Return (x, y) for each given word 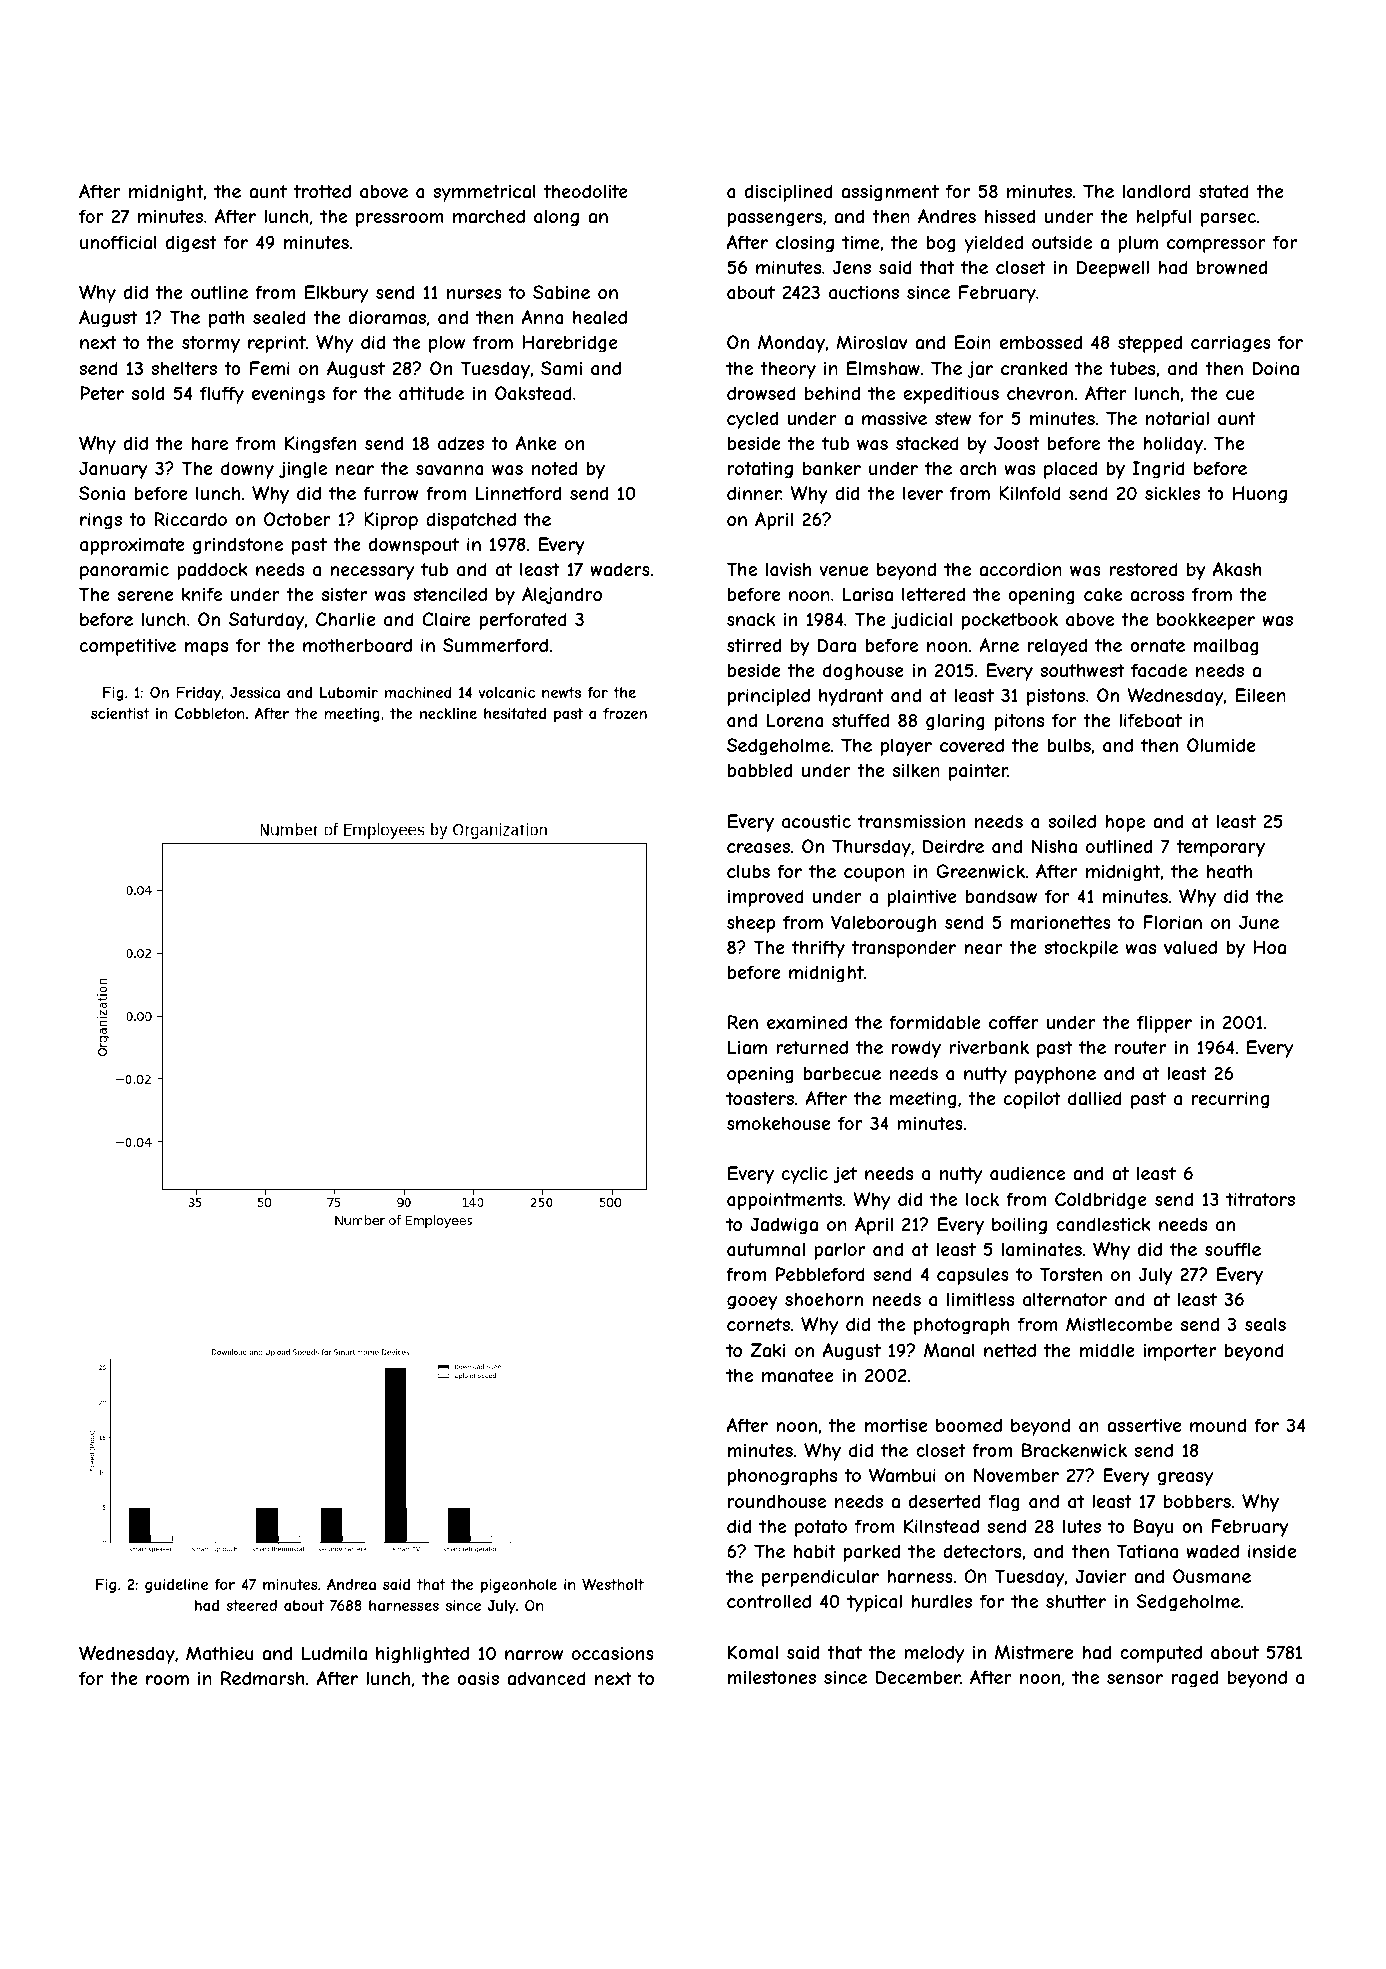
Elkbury (336, 294)
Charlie (345, 619)
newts (561, 692)
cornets (758, 1324)
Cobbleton (210, 713)
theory (788, 370)
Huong (1260, 495)
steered (251, 1605)
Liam (747, 1047)
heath (1229, 871)
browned (1232, 267)
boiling (1019, 1226)
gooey (752, 1303)
